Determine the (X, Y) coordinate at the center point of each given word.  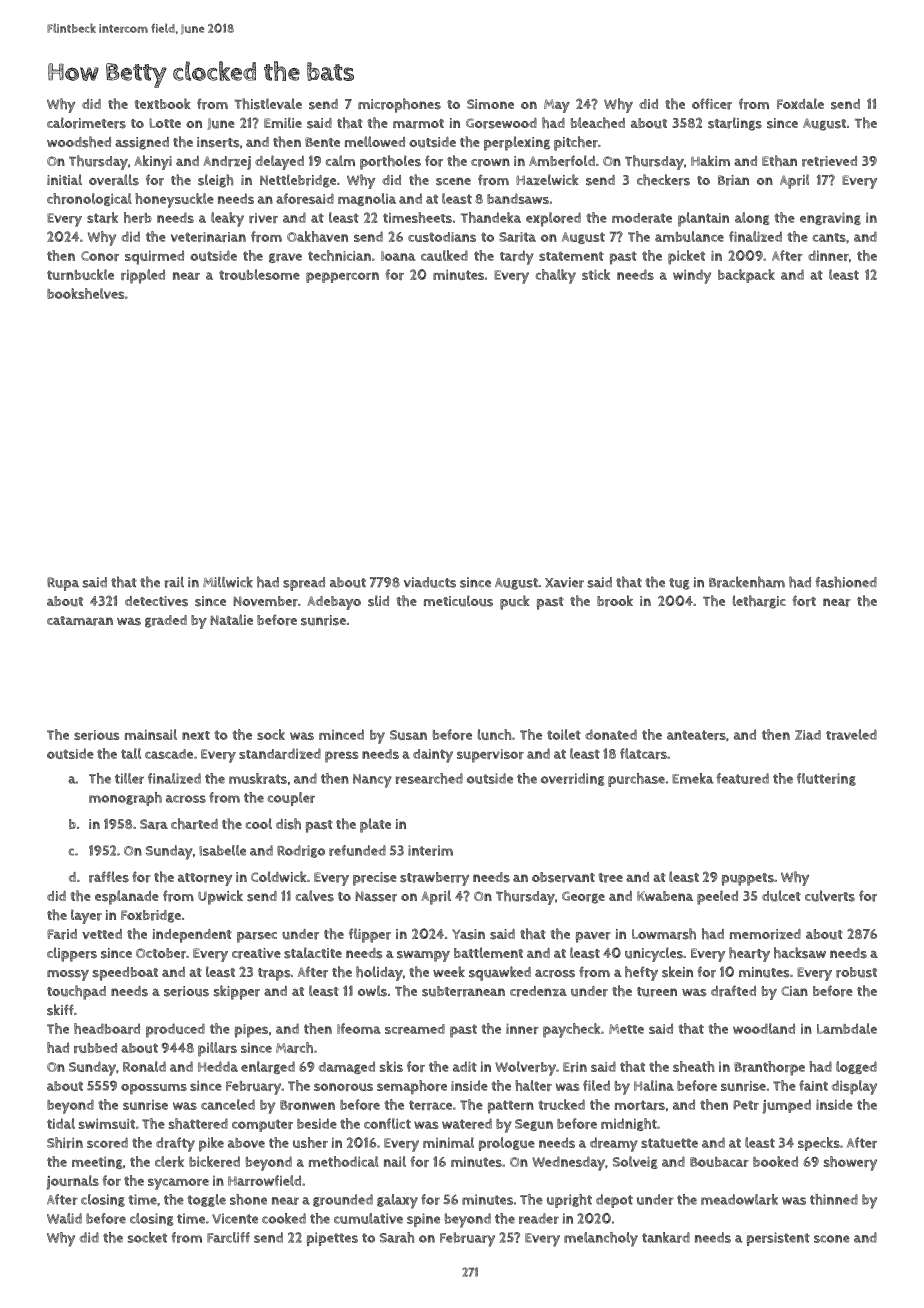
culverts (830, 896)
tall (131, 753)
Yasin (468, 934)
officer (712, 104)
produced (175, 1030)
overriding (572, 779)
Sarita (517, 237)
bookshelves (85, 293)
